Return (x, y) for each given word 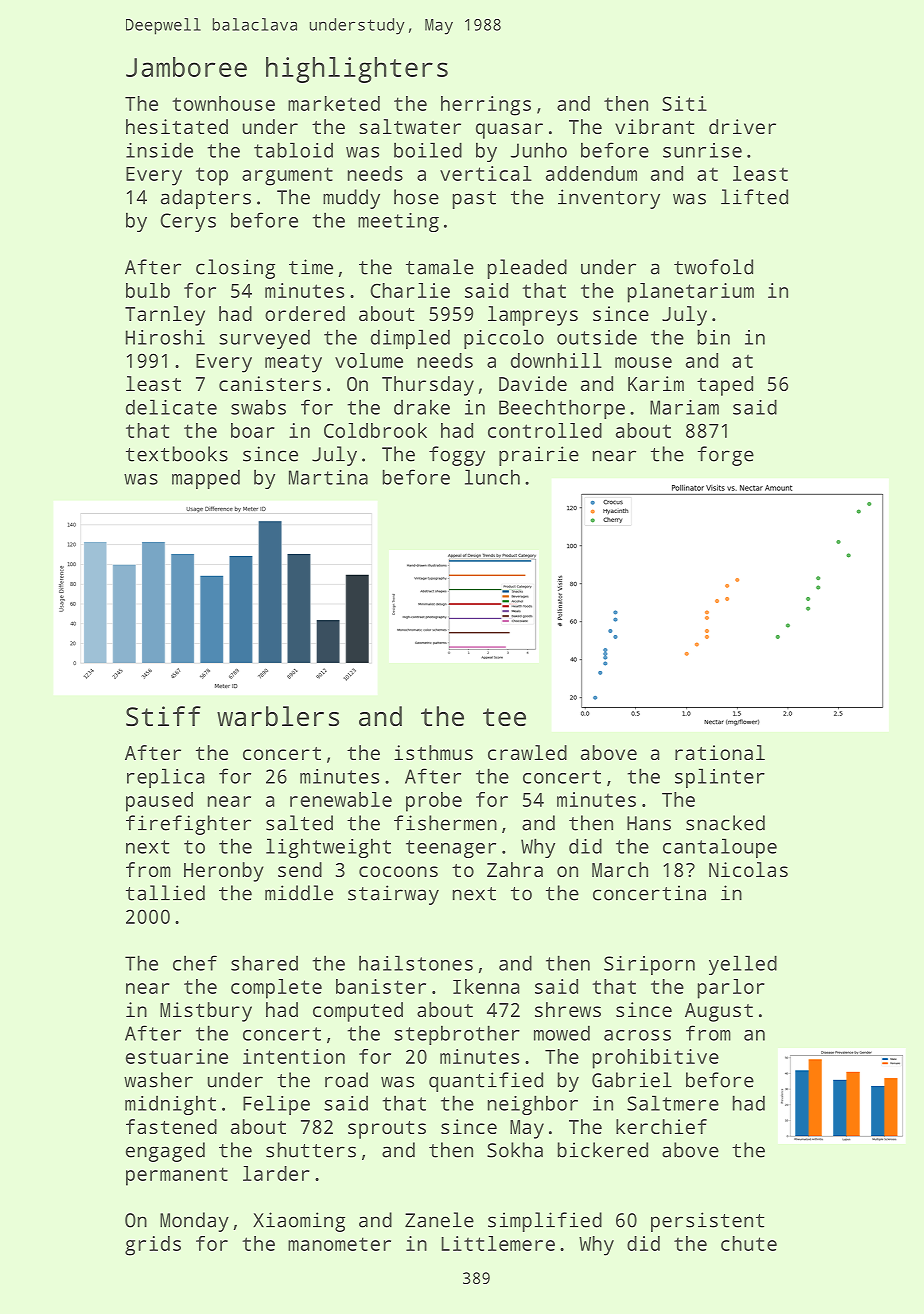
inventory (609, 199)
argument (287, 176)
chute (749, 1243)
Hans (649, 823)
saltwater (410, 126)
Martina (328, 477)
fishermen (445, 823)
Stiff (163, 716)
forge (726, 456)
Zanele (439, 1220)
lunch (492, 477)
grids (153, 1246)
